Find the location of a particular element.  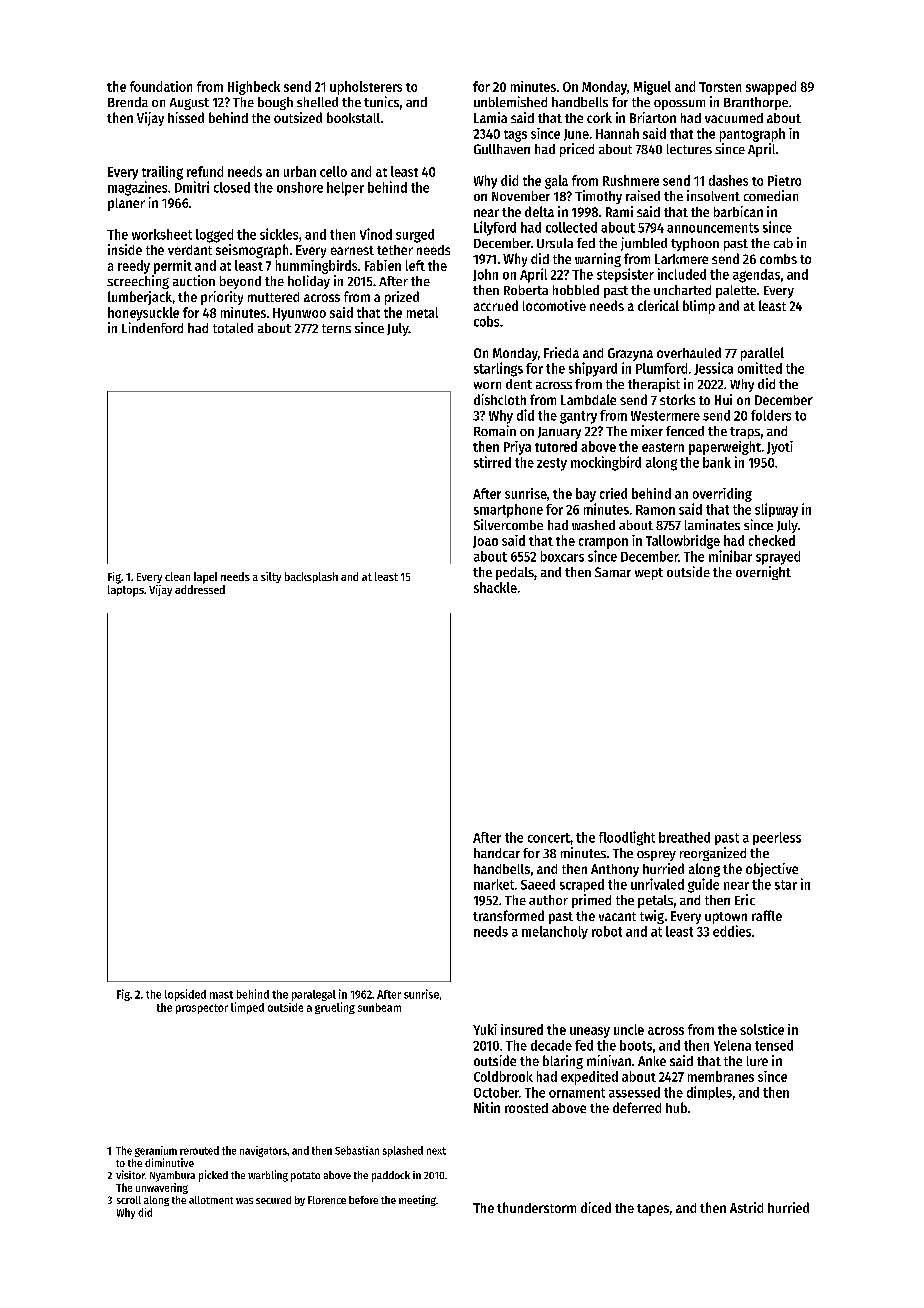

objective is located at coordinates (772, 870).
